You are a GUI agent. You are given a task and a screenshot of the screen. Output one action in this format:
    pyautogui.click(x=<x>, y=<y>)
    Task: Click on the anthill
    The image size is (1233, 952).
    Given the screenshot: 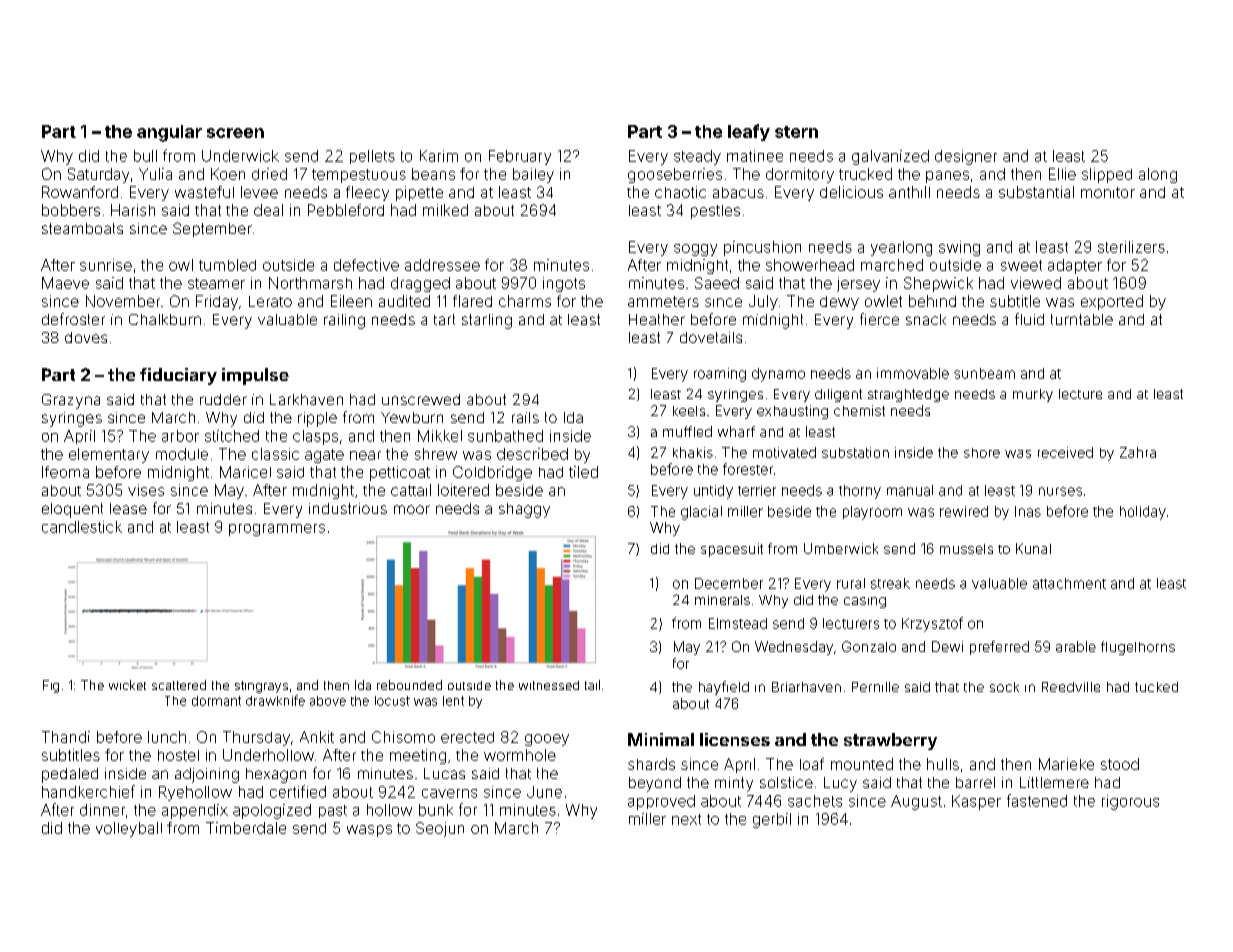 What is the action you would take?
    pyautogui.click(x=909, y=192)
